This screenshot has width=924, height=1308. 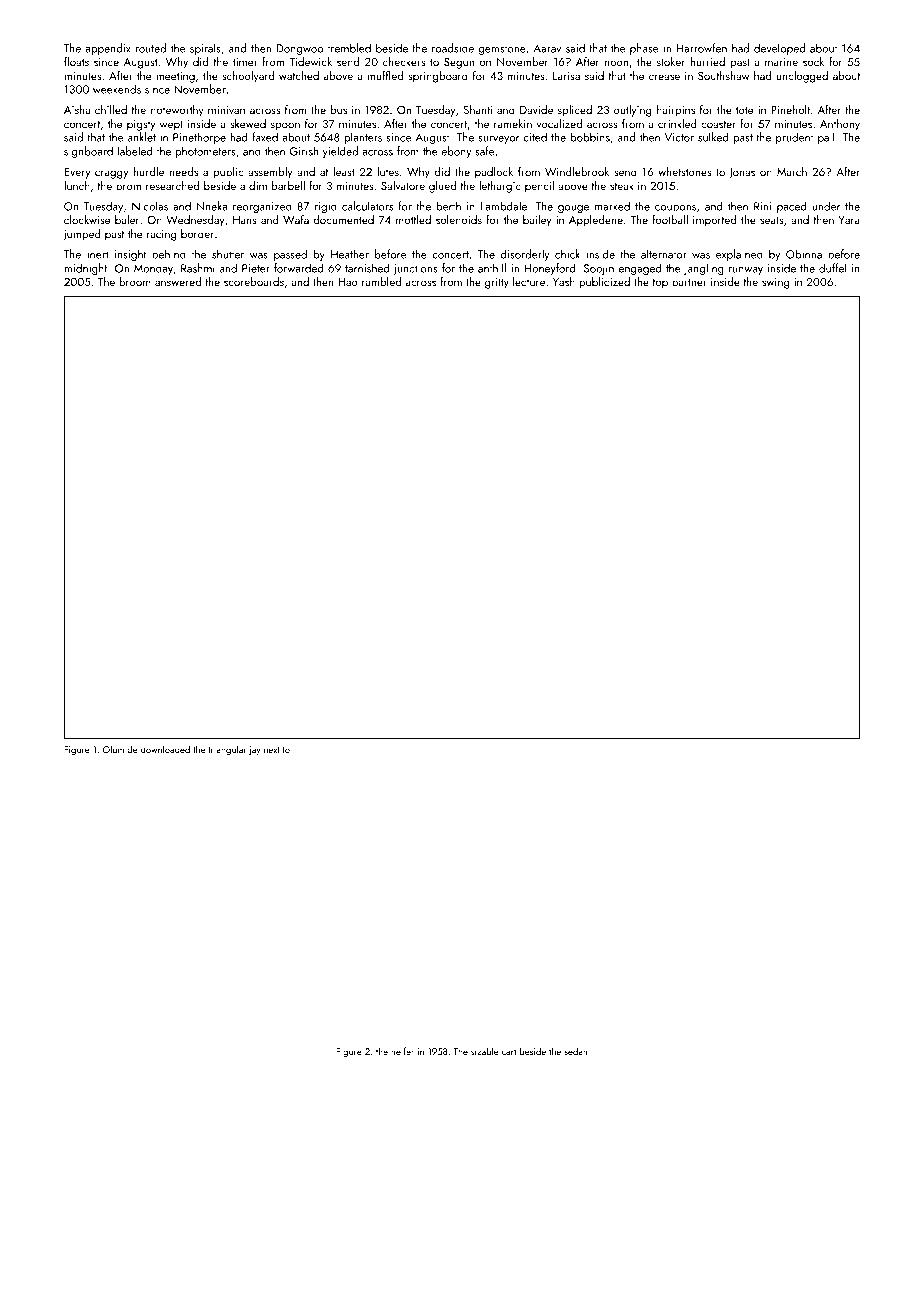 I want to click on broom, so click(x=135, y=281).
